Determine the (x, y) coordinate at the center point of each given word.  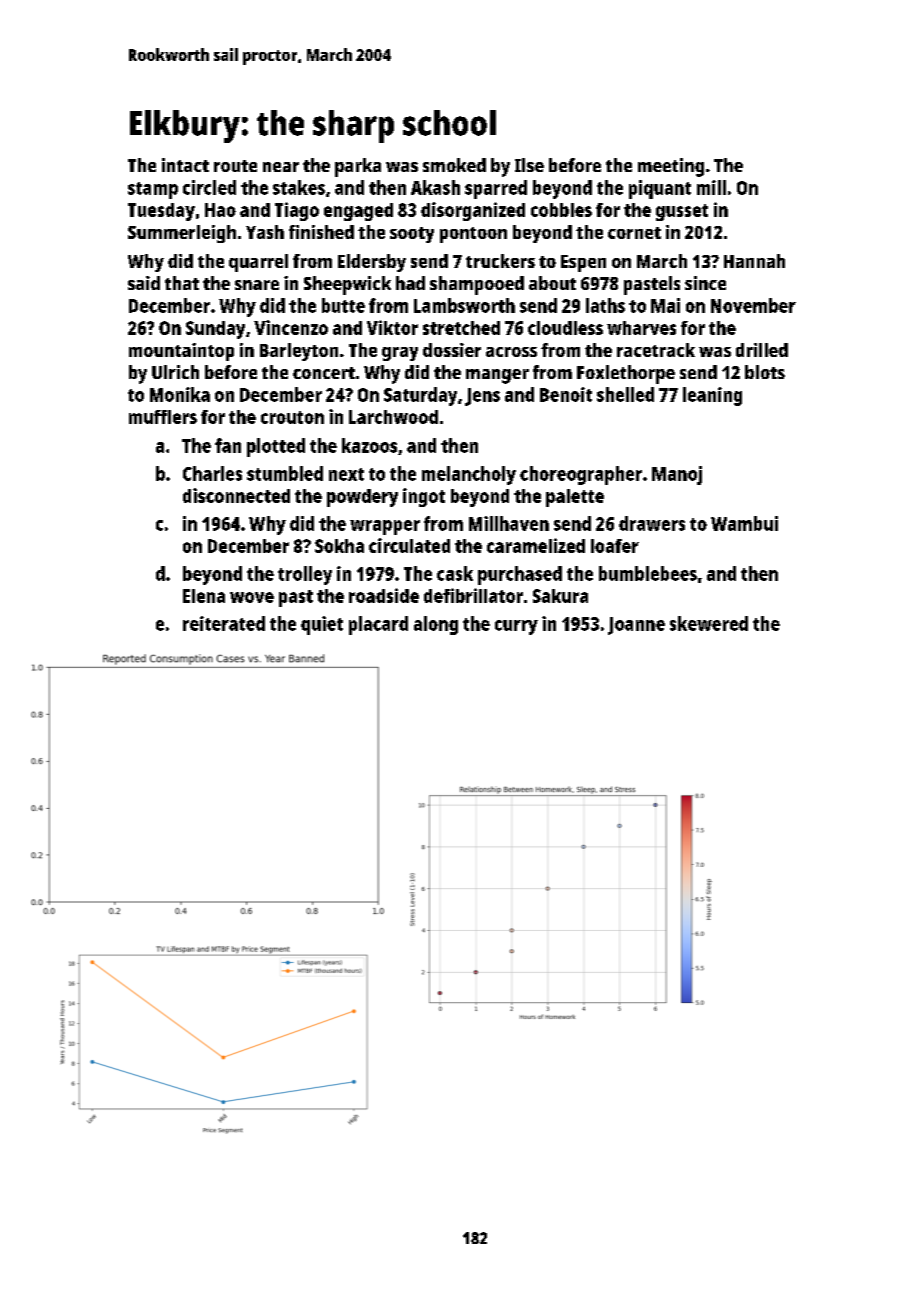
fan (228, 445)
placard (378, 625)
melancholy (469, 475)
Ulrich (175, 372)
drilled (762, 350)
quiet (322, 625)
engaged (358, 212)
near (281, 167)
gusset (682, 212)
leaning (712, 396)
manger (497, 376)
